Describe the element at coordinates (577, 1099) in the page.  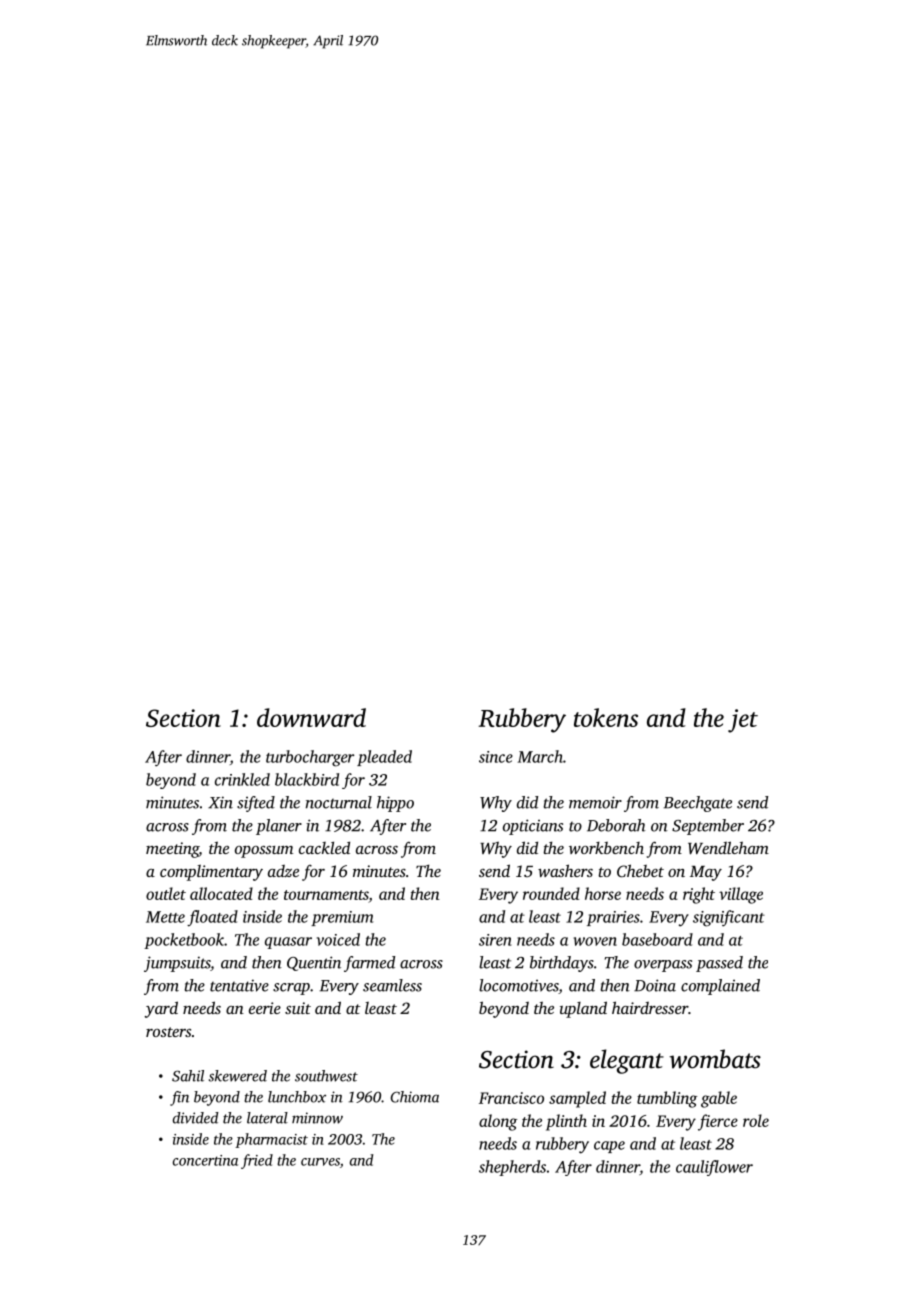
I see `sampled` at that location.
